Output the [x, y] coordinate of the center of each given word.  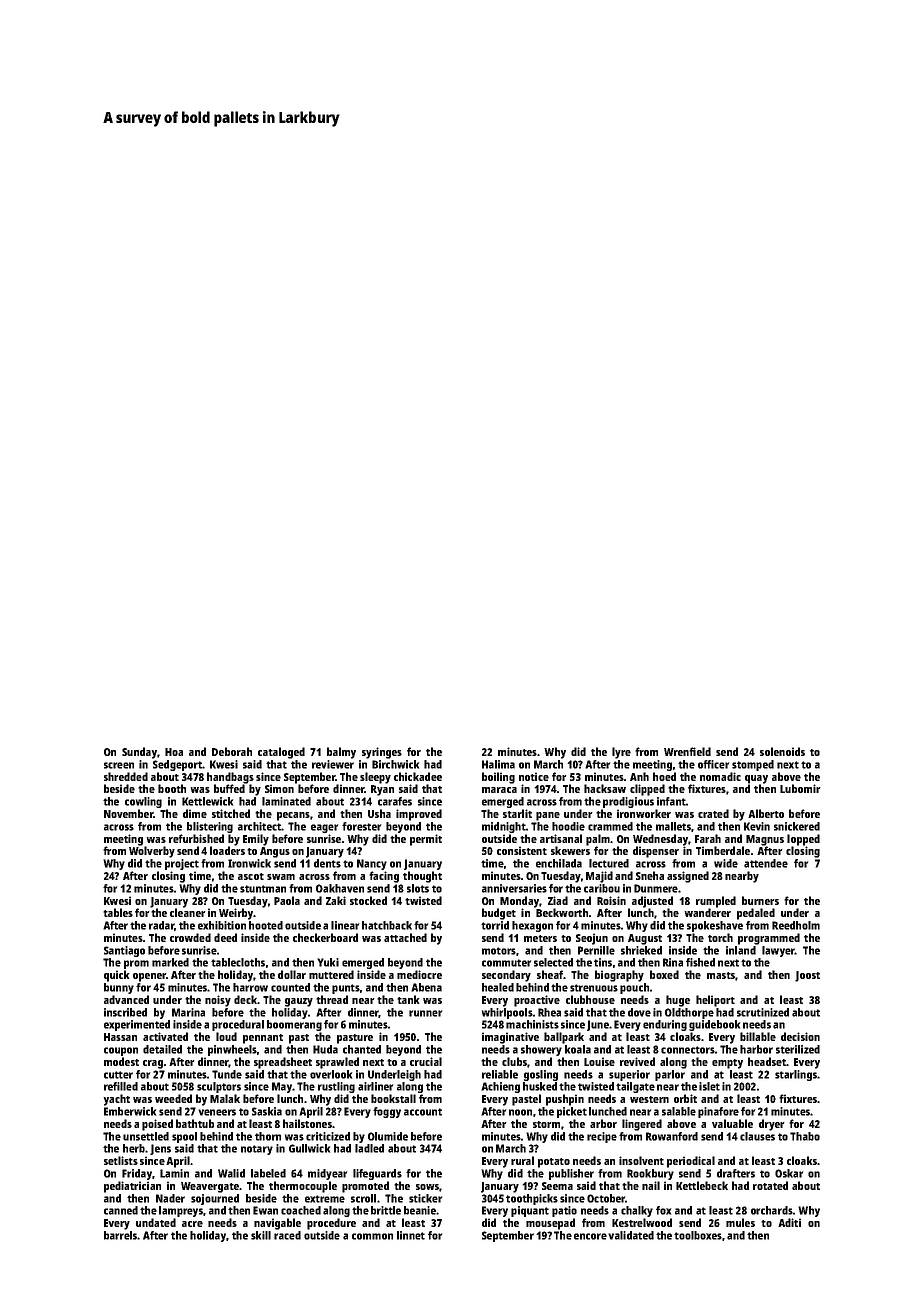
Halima [498, 764]
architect [260, 826]
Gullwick [309, 1148]
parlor [670, 1075]
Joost [807, 976]
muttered [331, 974]
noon [520, 1112]
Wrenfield [687, 751]
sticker [425, 1198]
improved [419, 815]
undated [156, 1222]
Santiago [124, 951]
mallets [673, 826]
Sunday [139, 753]
